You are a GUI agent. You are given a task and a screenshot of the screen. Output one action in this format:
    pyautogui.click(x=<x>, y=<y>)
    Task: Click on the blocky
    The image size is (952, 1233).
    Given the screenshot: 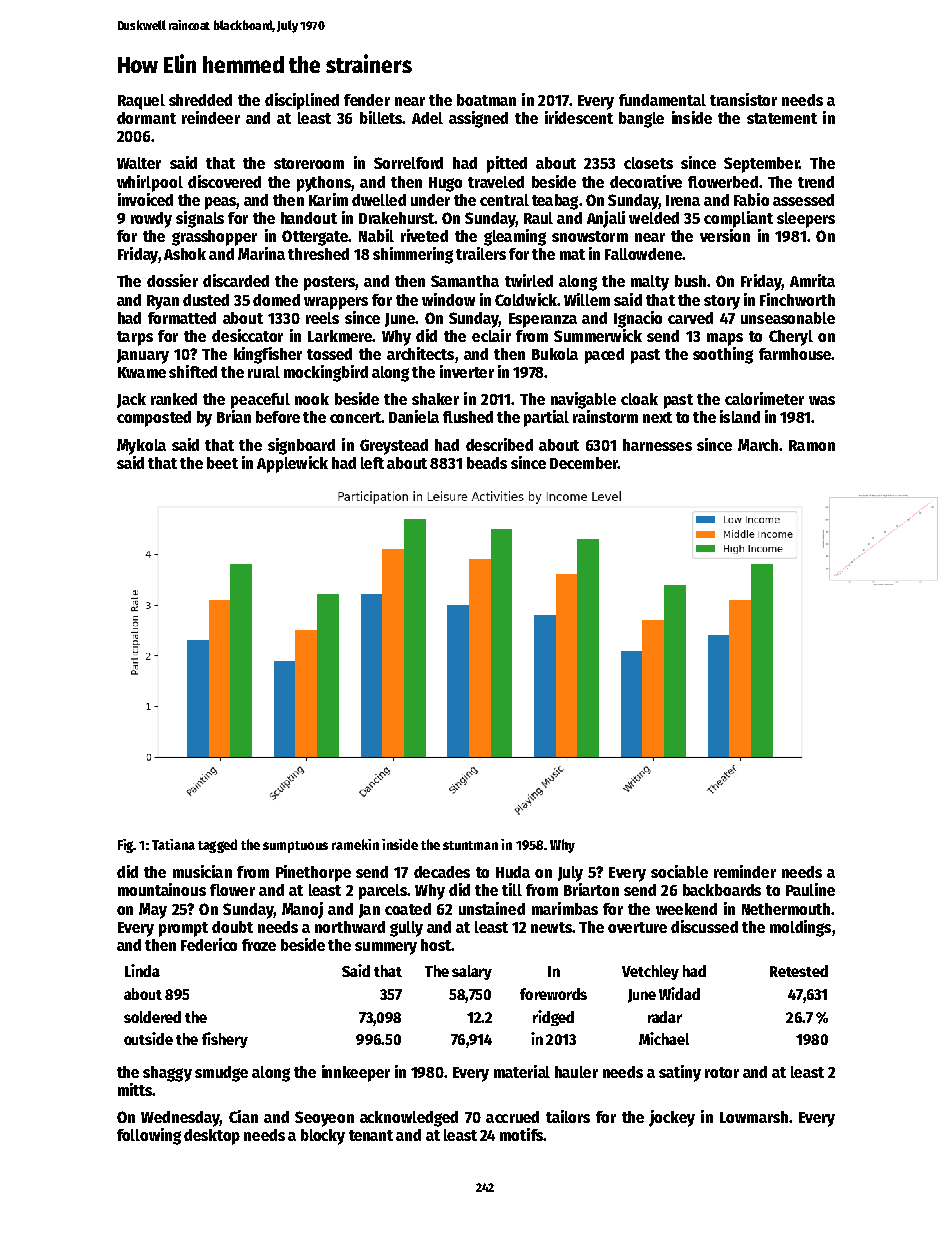 What is the action you would take?
    pyautogui.click(x=323, y=1137)
